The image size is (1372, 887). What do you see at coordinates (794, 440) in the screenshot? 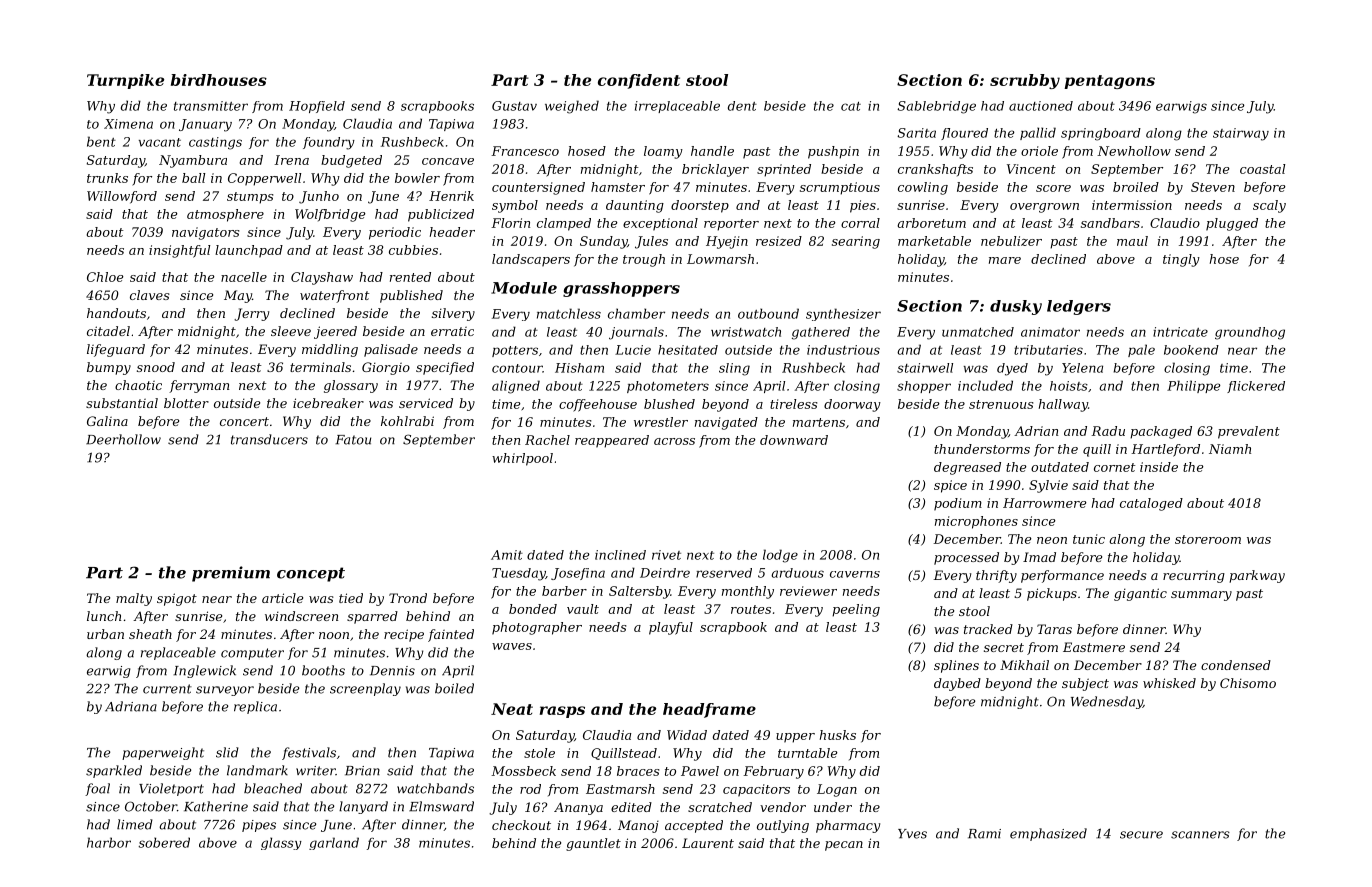
I see `downward` at bounding box center [794, 440].
